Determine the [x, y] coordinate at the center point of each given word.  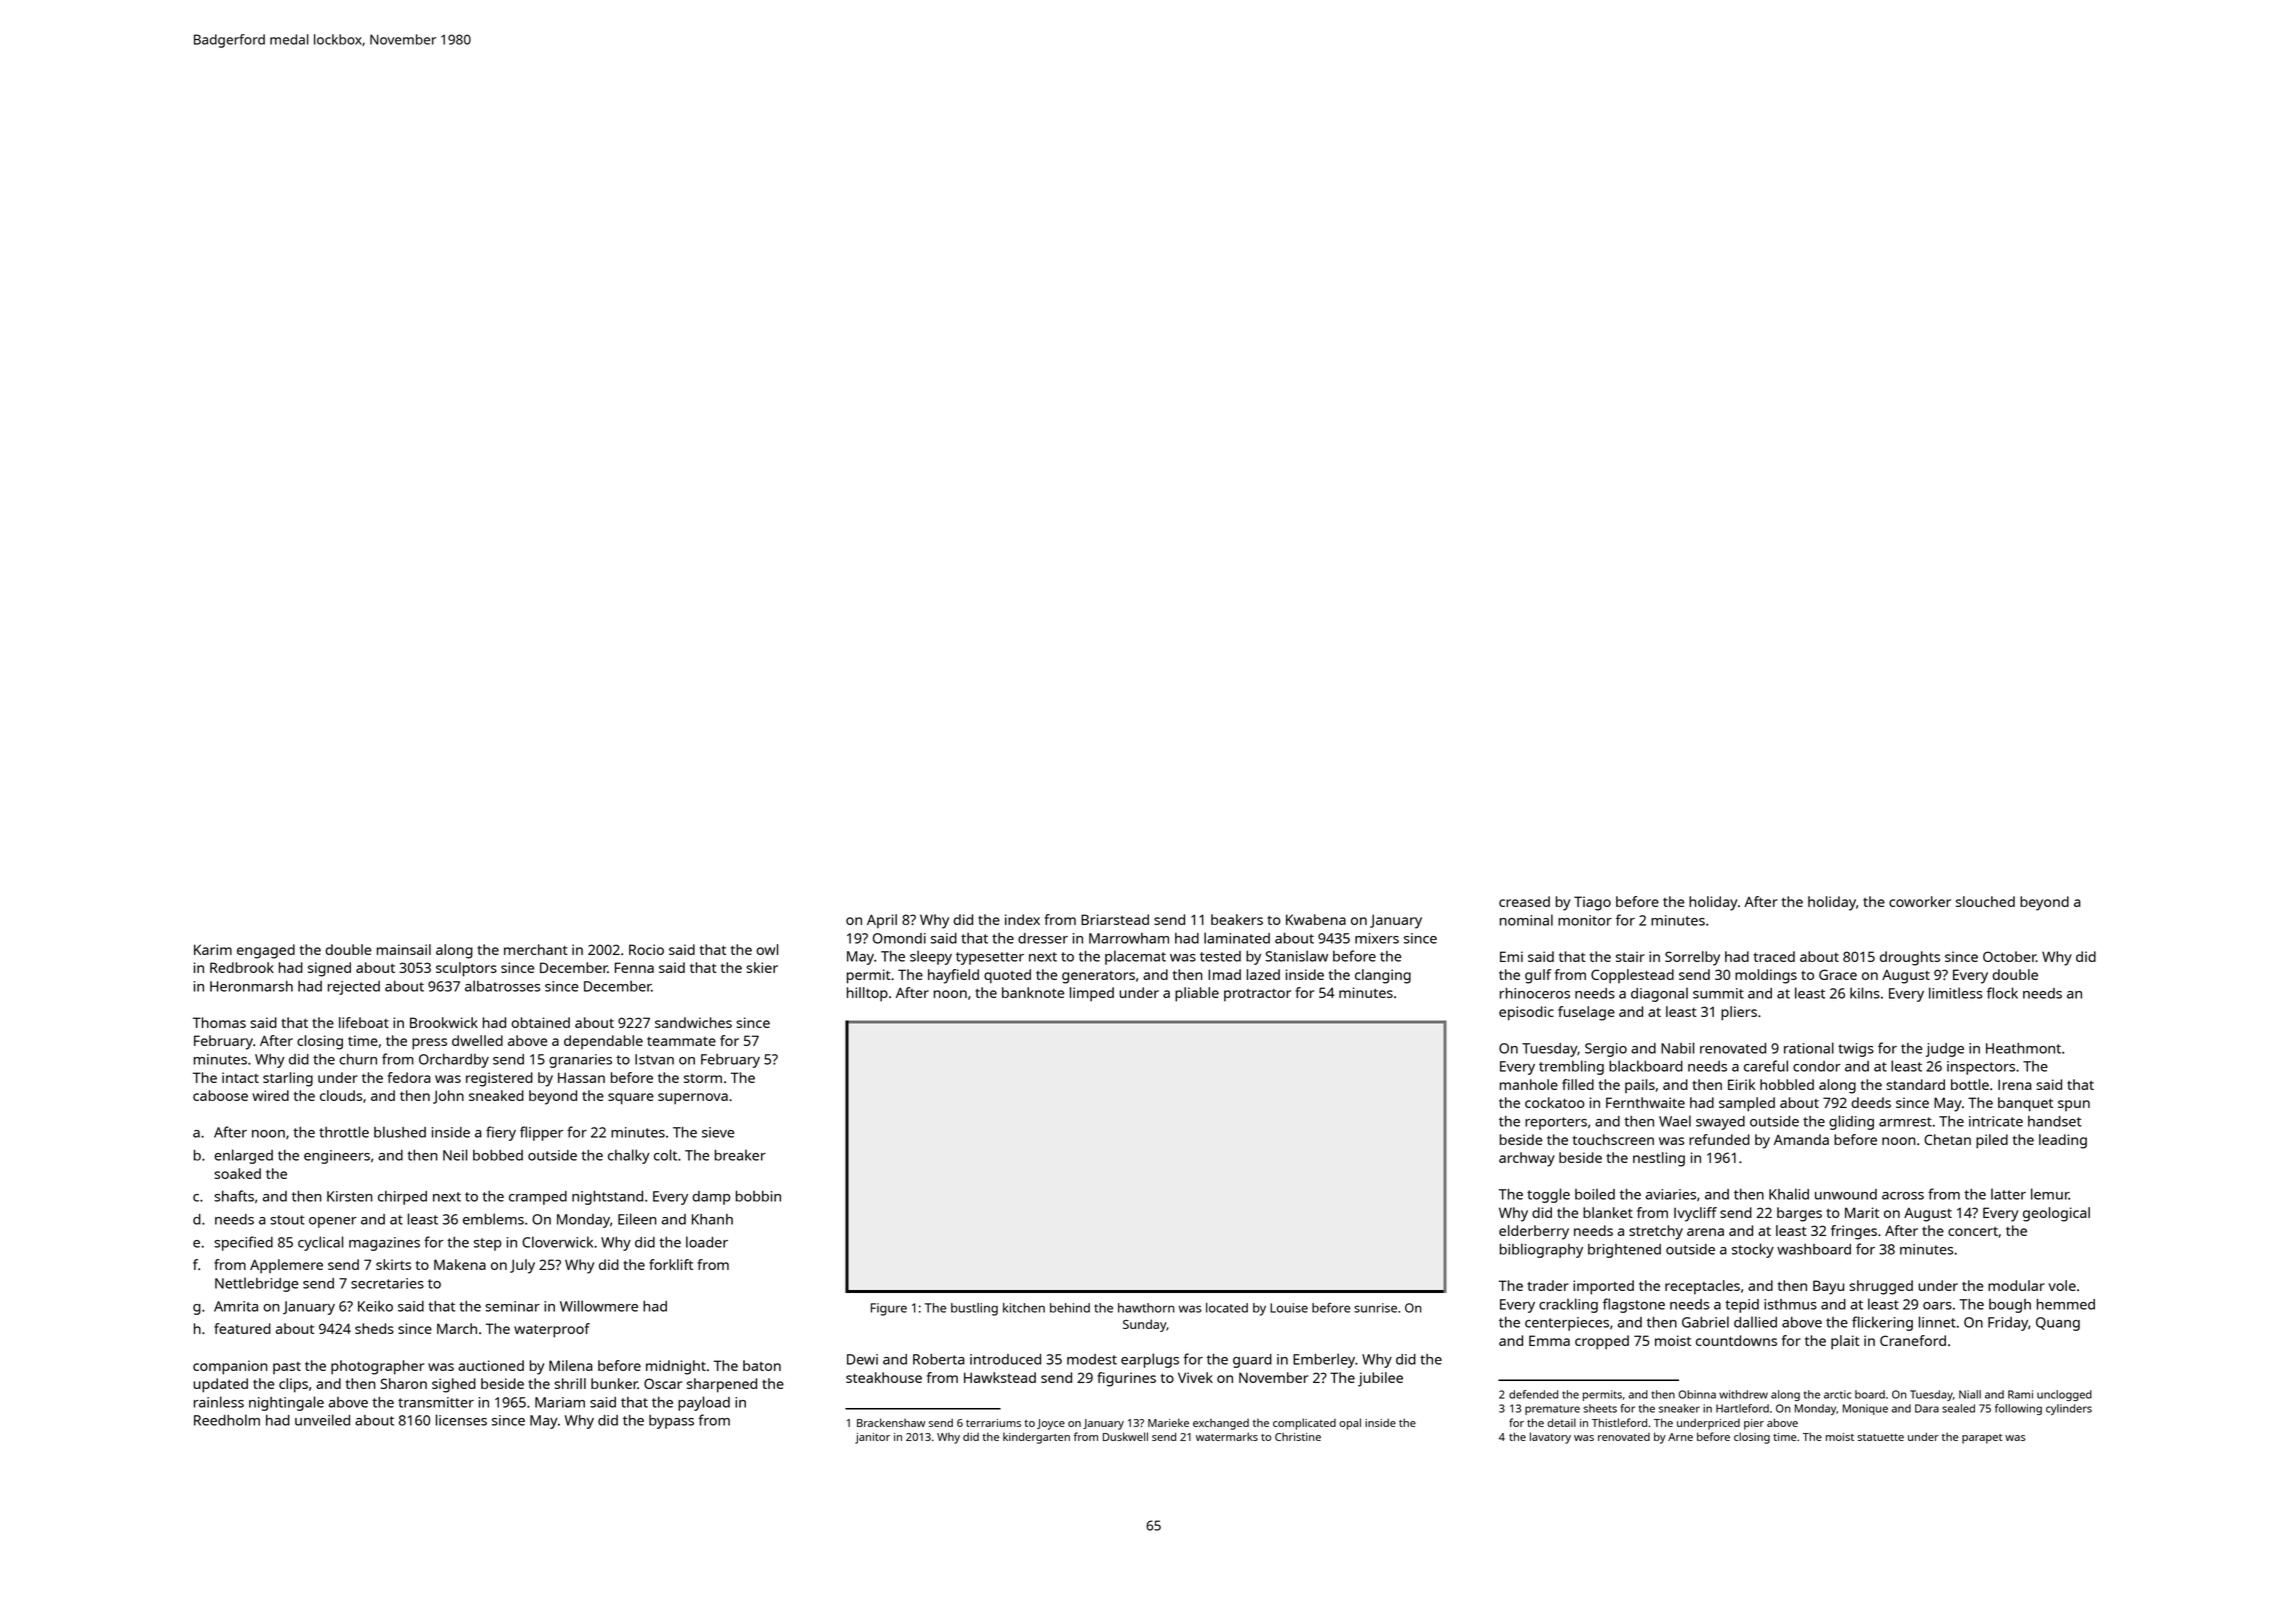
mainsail [404, 949]
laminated [1237, 938]
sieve [718, 1132]
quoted [1007, 976]
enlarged [243, 1156]
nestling [1659, 1159]
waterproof [552, 1330]
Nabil [1677, 1048]
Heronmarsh [251, 986]
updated [220, 1385]
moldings [1766, 976]
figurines [1126, 1379]
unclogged [2064, 1395]
